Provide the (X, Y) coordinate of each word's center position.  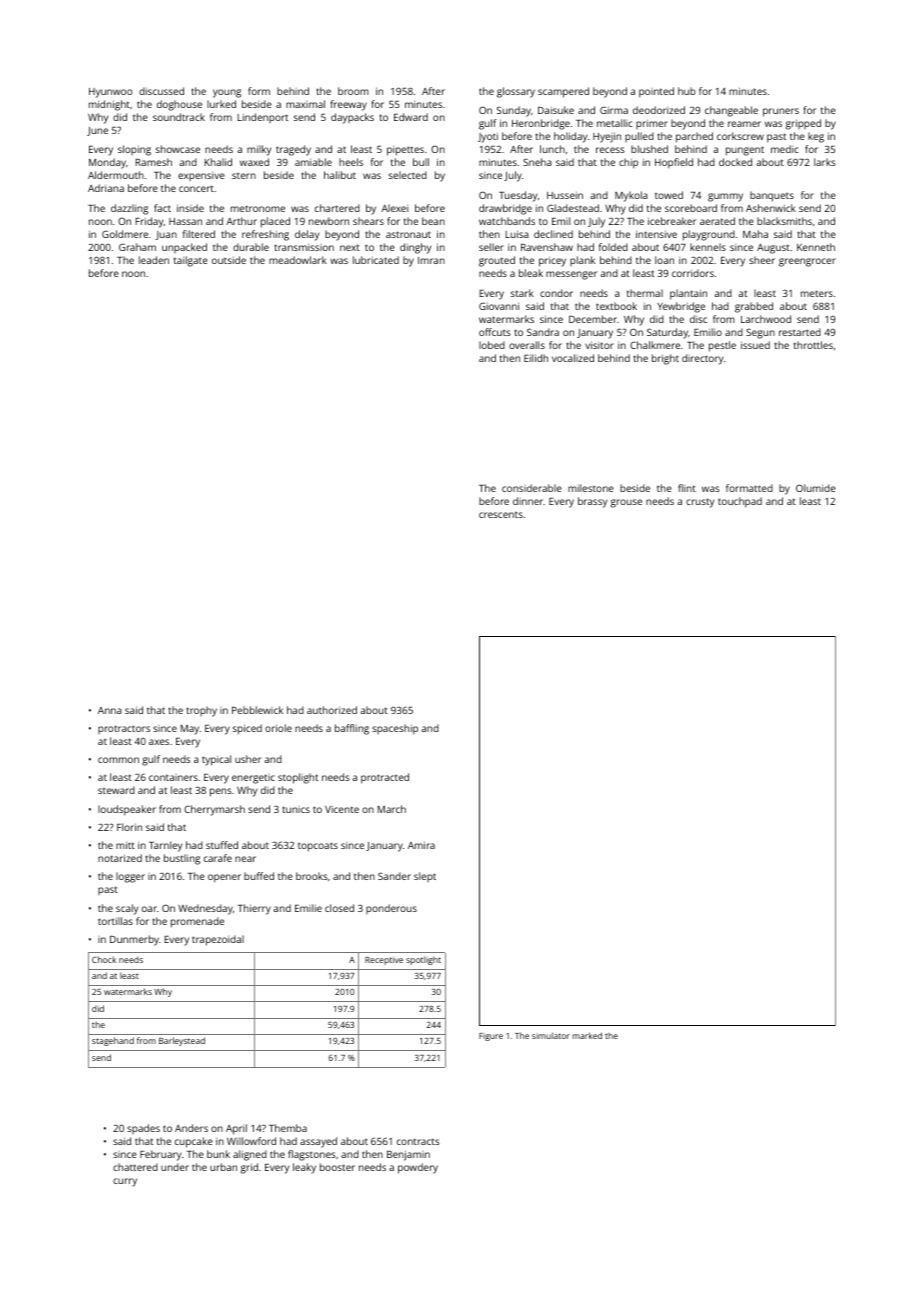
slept (425, 877)
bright (665, 359)
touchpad (740, 502)
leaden (154, 260)
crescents (501, 515)
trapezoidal (218, 940)
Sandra (543, 332)
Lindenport (262, 118)
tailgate (191, 261)
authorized (332, 710)
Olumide (816, 488)
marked (587, 1035)
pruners (781, 112)
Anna (110, 710)
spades (143, 1129)
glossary (516, 92)
